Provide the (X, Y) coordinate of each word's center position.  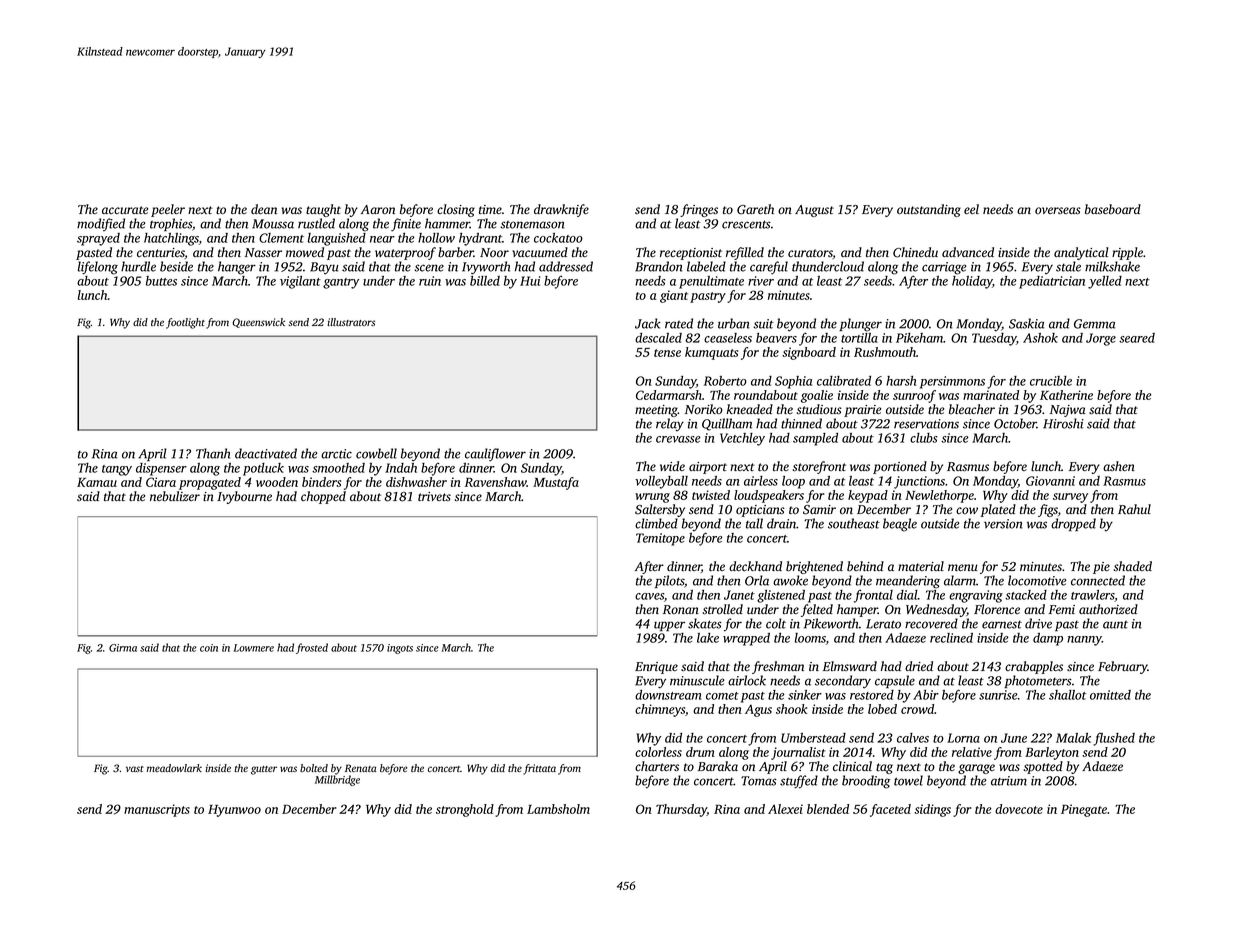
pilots (669, 581)
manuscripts (157, 810)
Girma (123, 648)
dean (264, 209)
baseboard (1113, 209)
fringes (699, 210)
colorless (658, 752)
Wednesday (936, 610)
